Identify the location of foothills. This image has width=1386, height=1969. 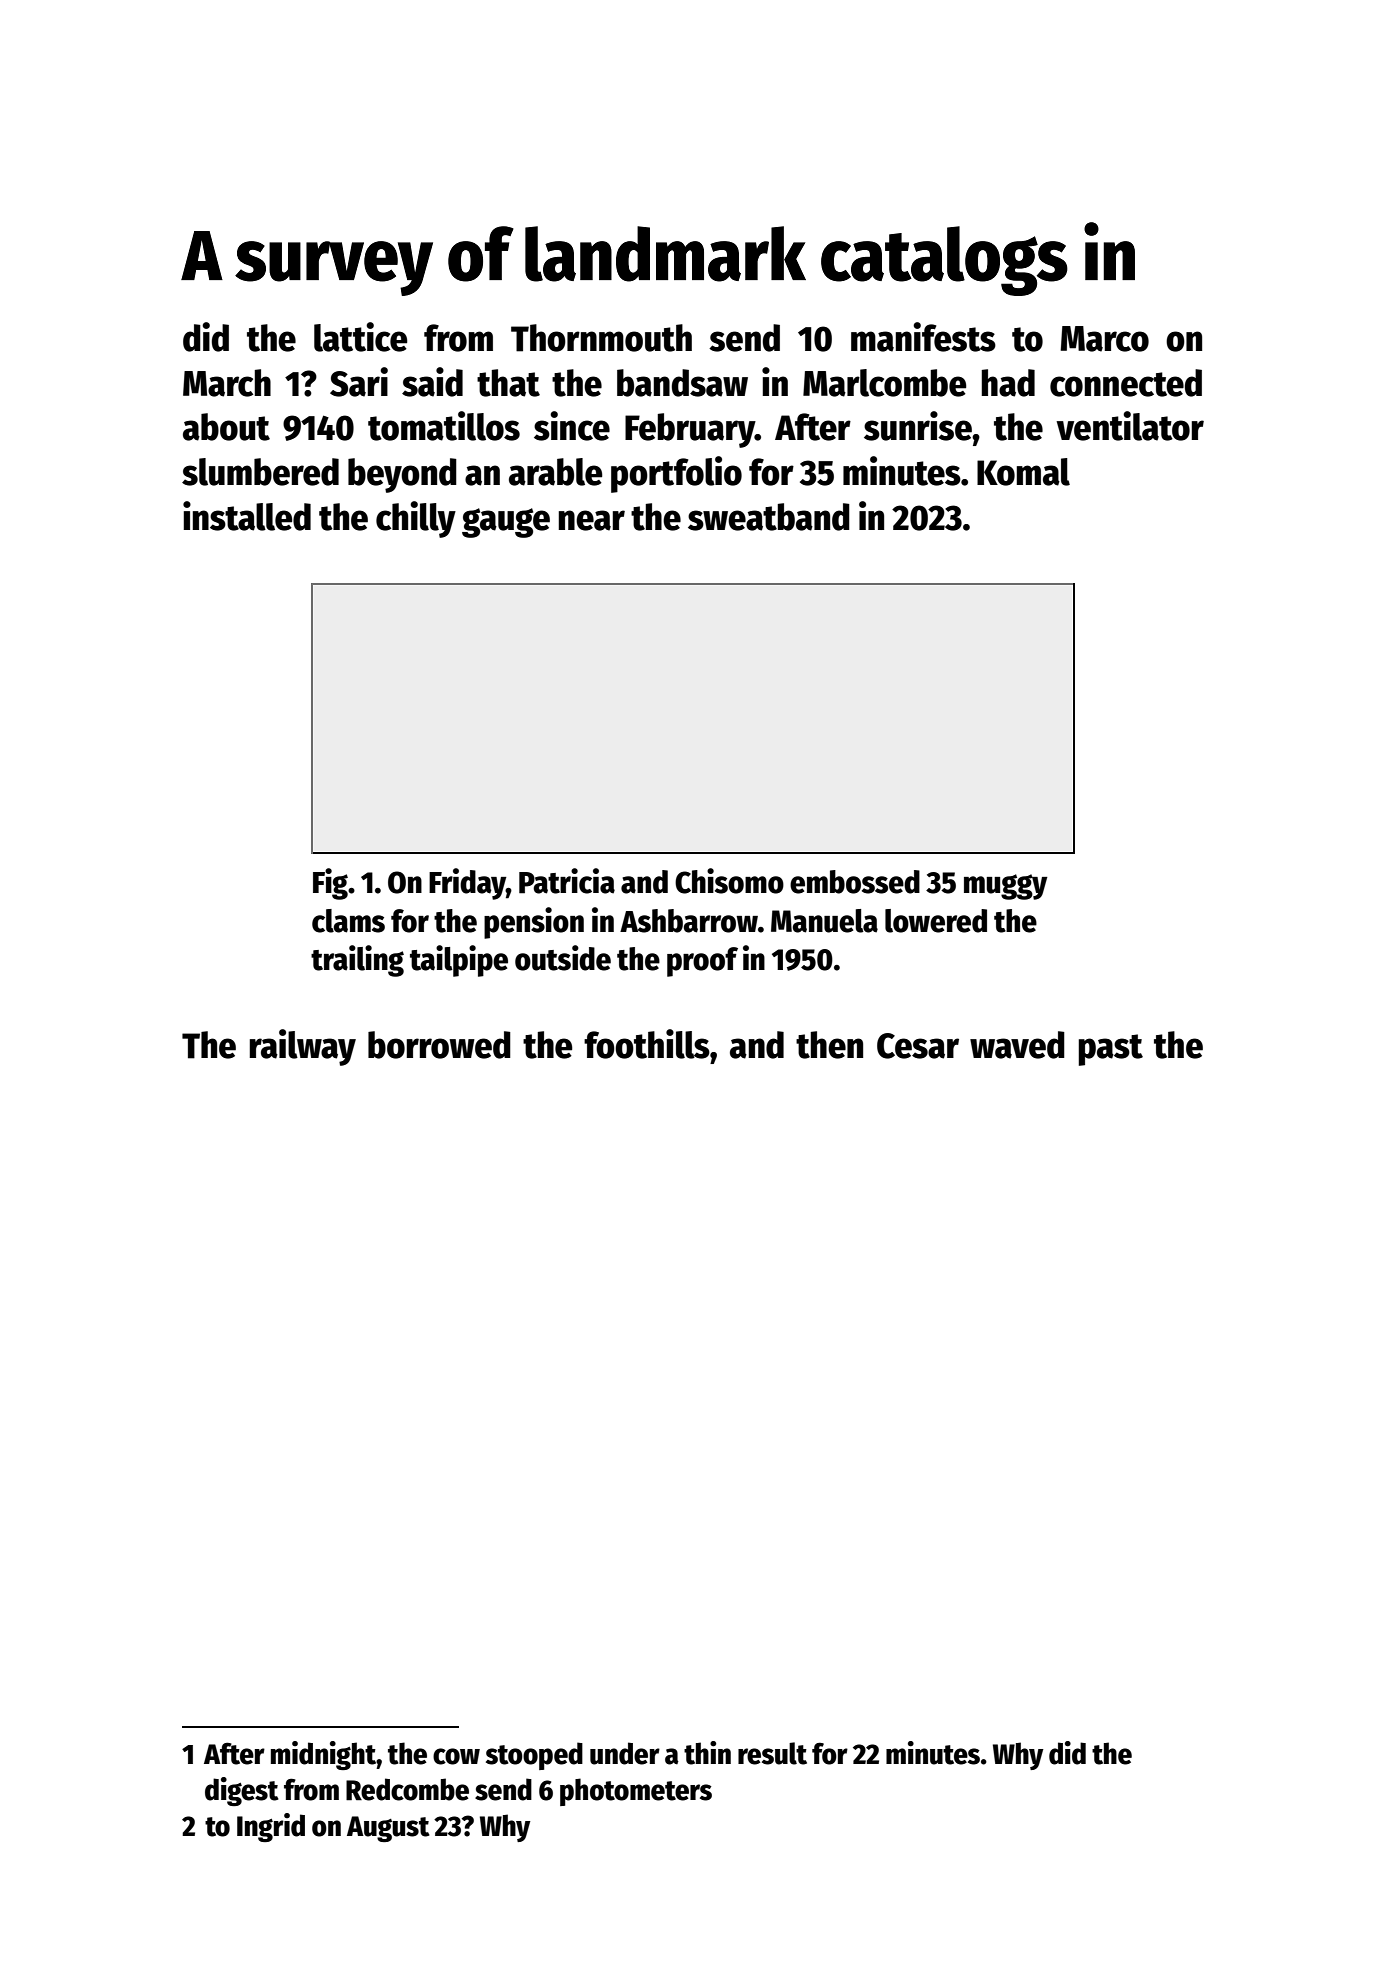
(647, 1044).
